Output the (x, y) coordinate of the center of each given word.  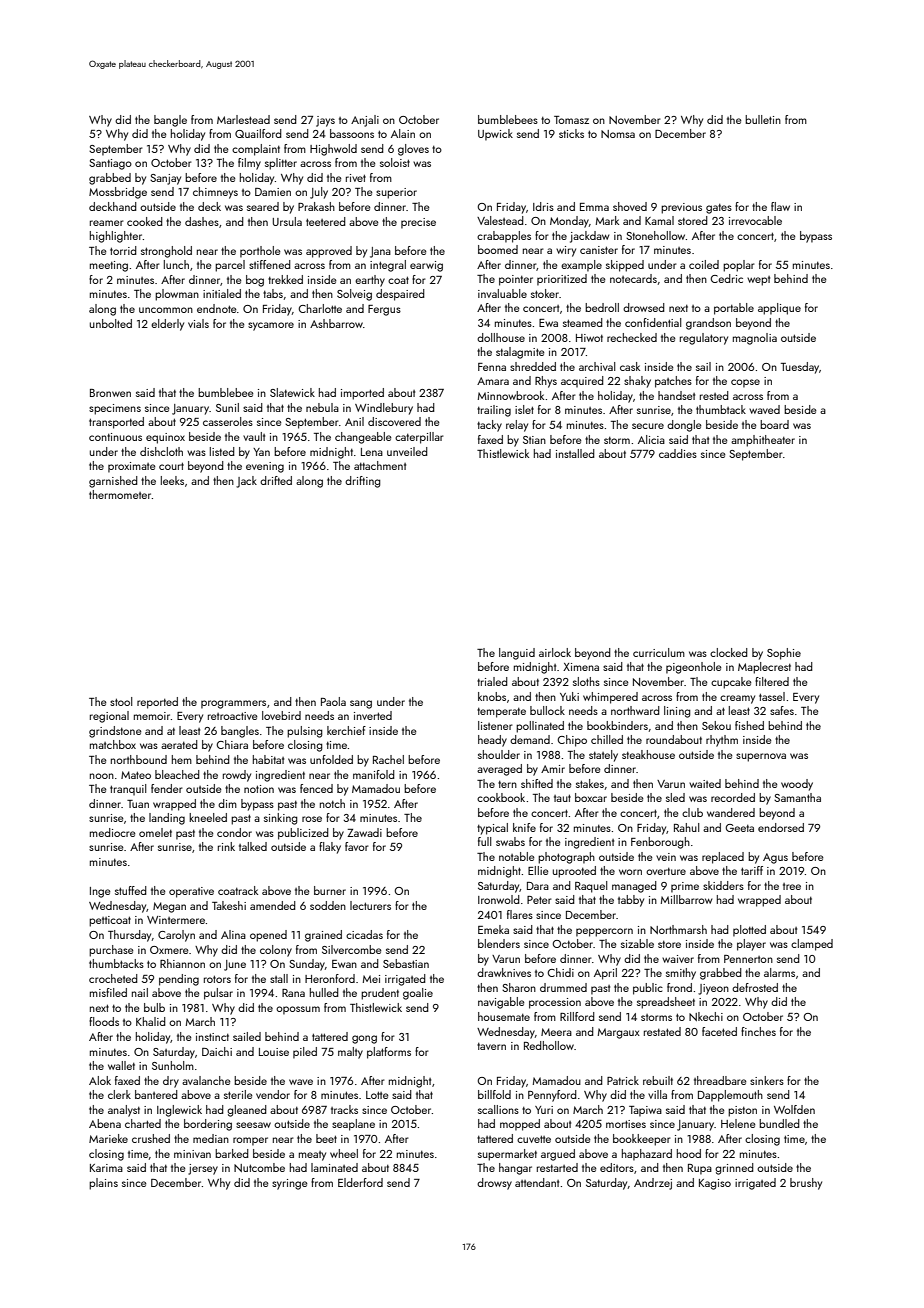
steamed (583, 322)
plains (103, 1184)
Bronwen (110, 393)
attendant (537, 1182)
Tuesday (800, 368)
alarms (779, 972)
